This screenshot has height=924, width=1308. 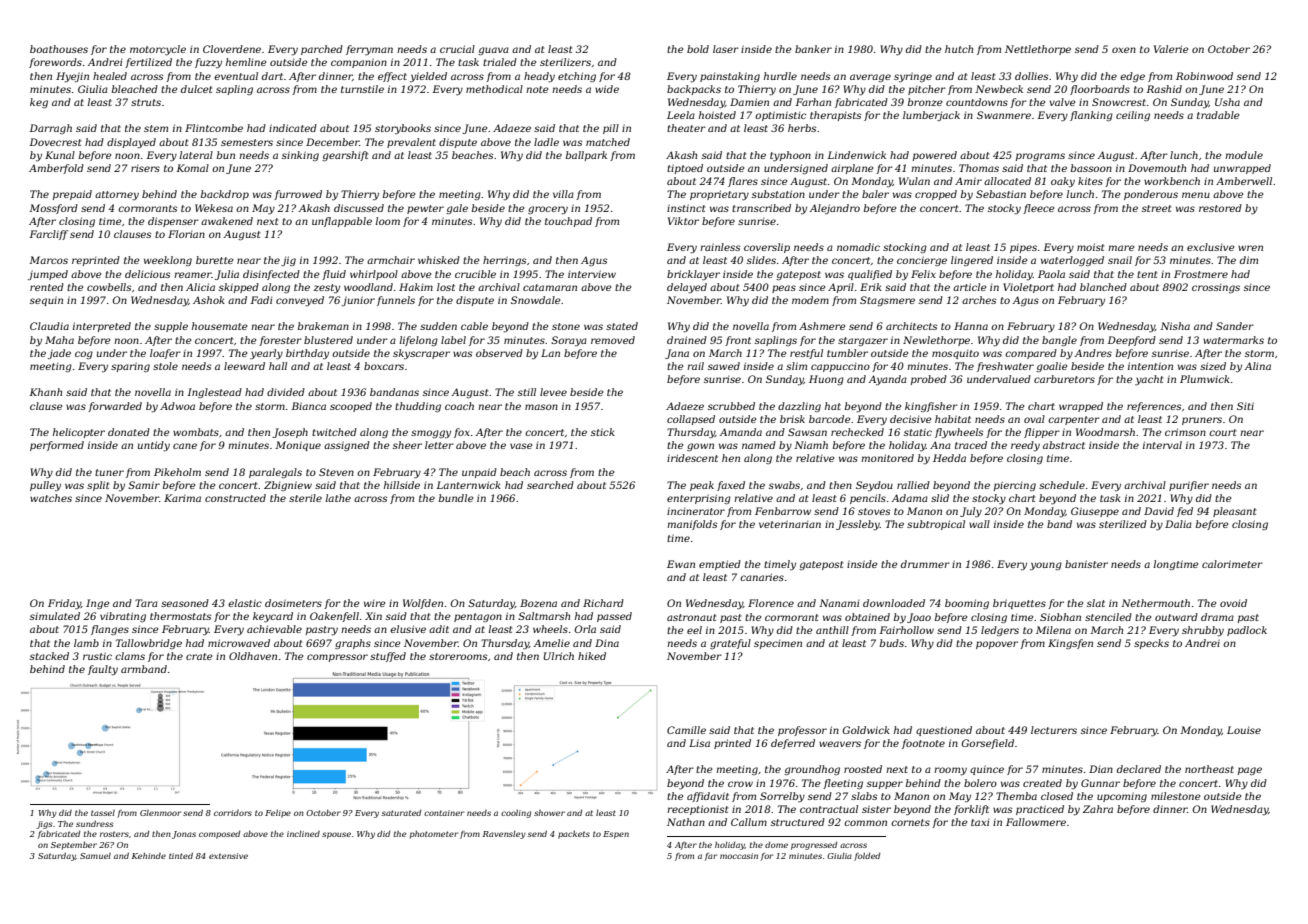 I want to click on Cloverdene, so click(x=232, y=49).
